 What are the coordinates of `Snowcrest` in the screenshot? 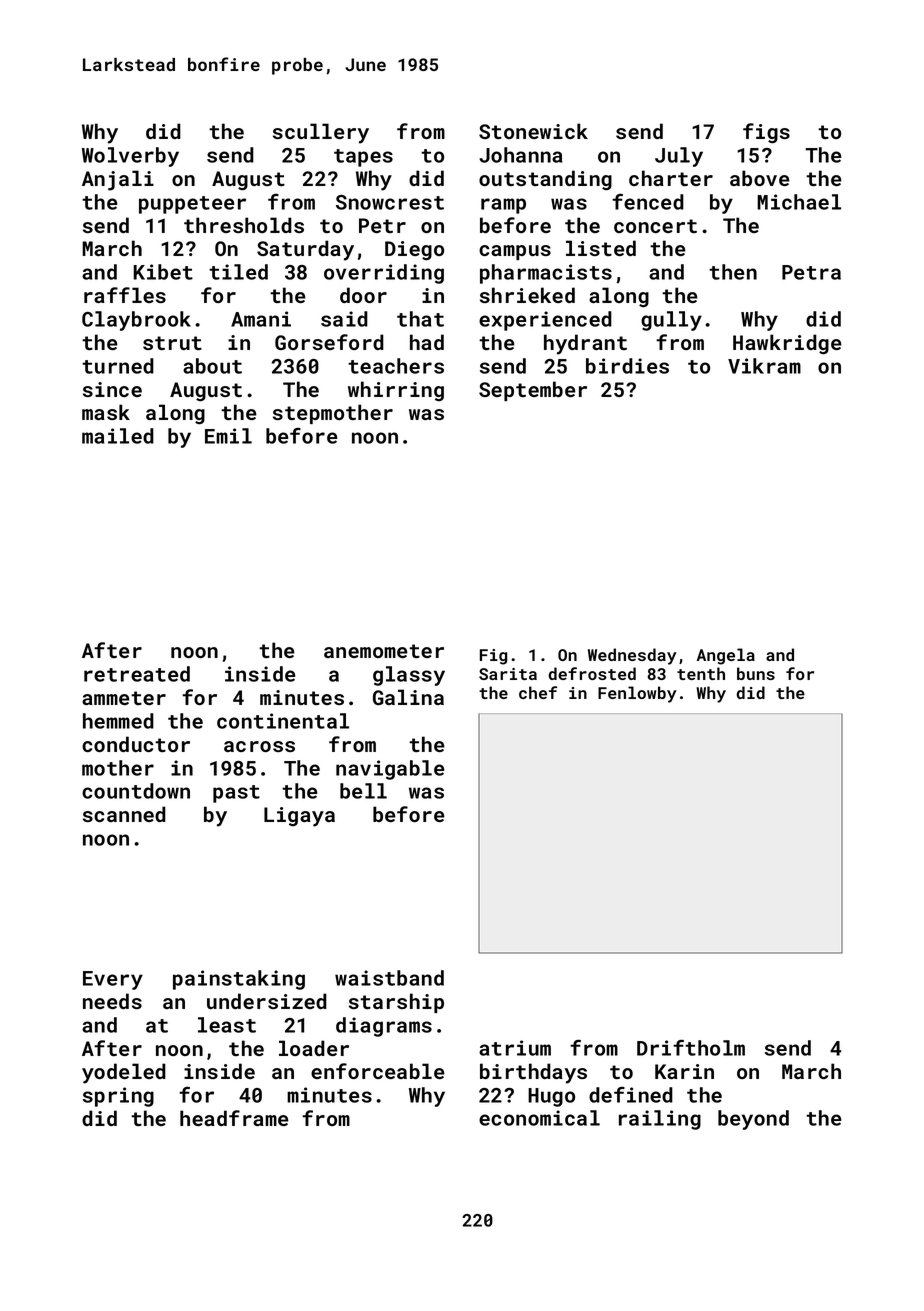 It's located at (390, 202).
